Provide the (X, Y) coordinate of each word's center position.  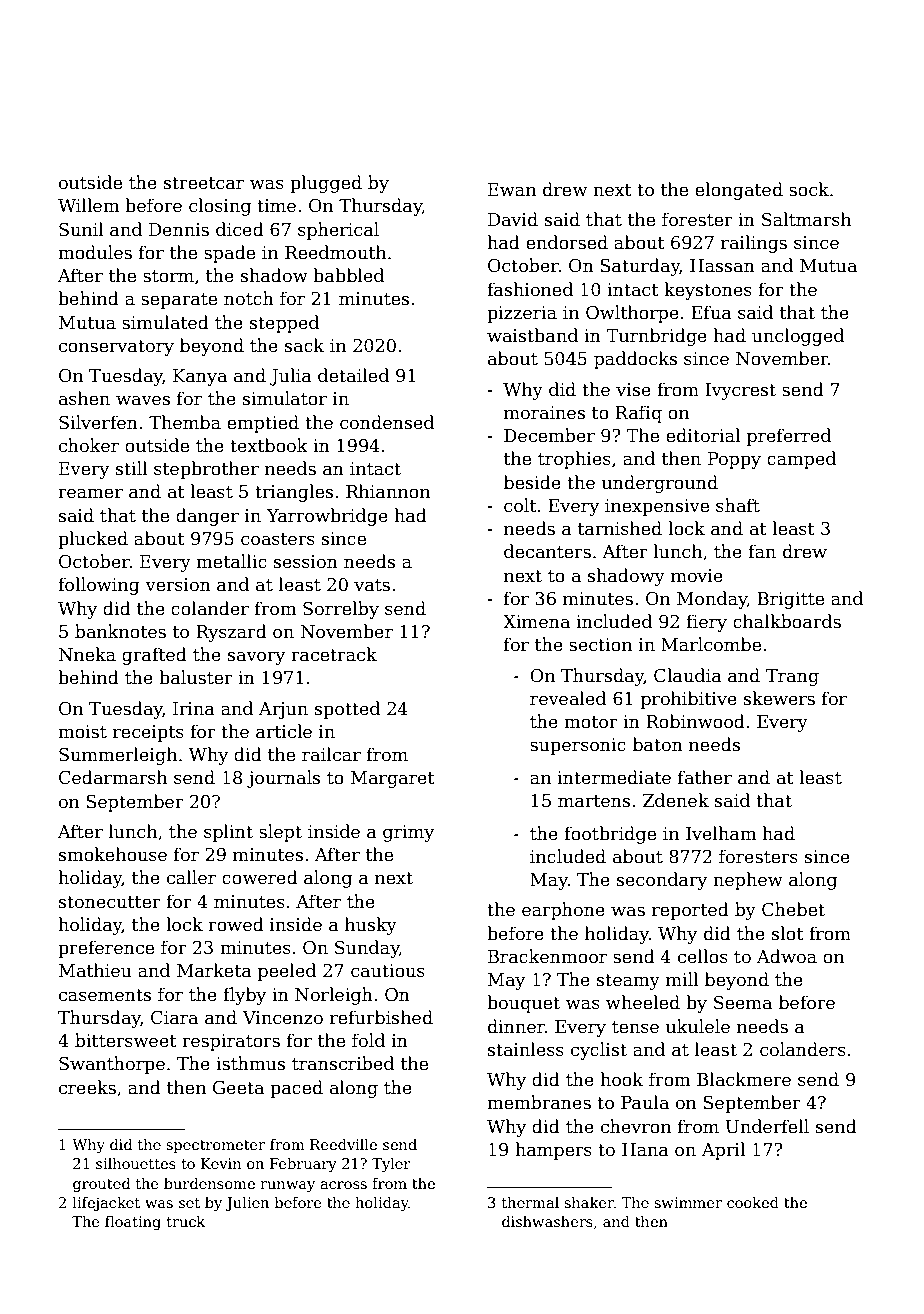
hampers (553, 1151)
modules (95, 252)
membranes (539, 1102)
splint (228, 833)
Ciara (174, 1018)
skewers (779, 698)
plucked (93, 540)
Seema (743, 1003)
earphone (563, 911)
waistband (532, 335)
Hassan (722, 266)
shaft (738, 505)
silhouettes (136, 1163)
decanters (547, 551)
